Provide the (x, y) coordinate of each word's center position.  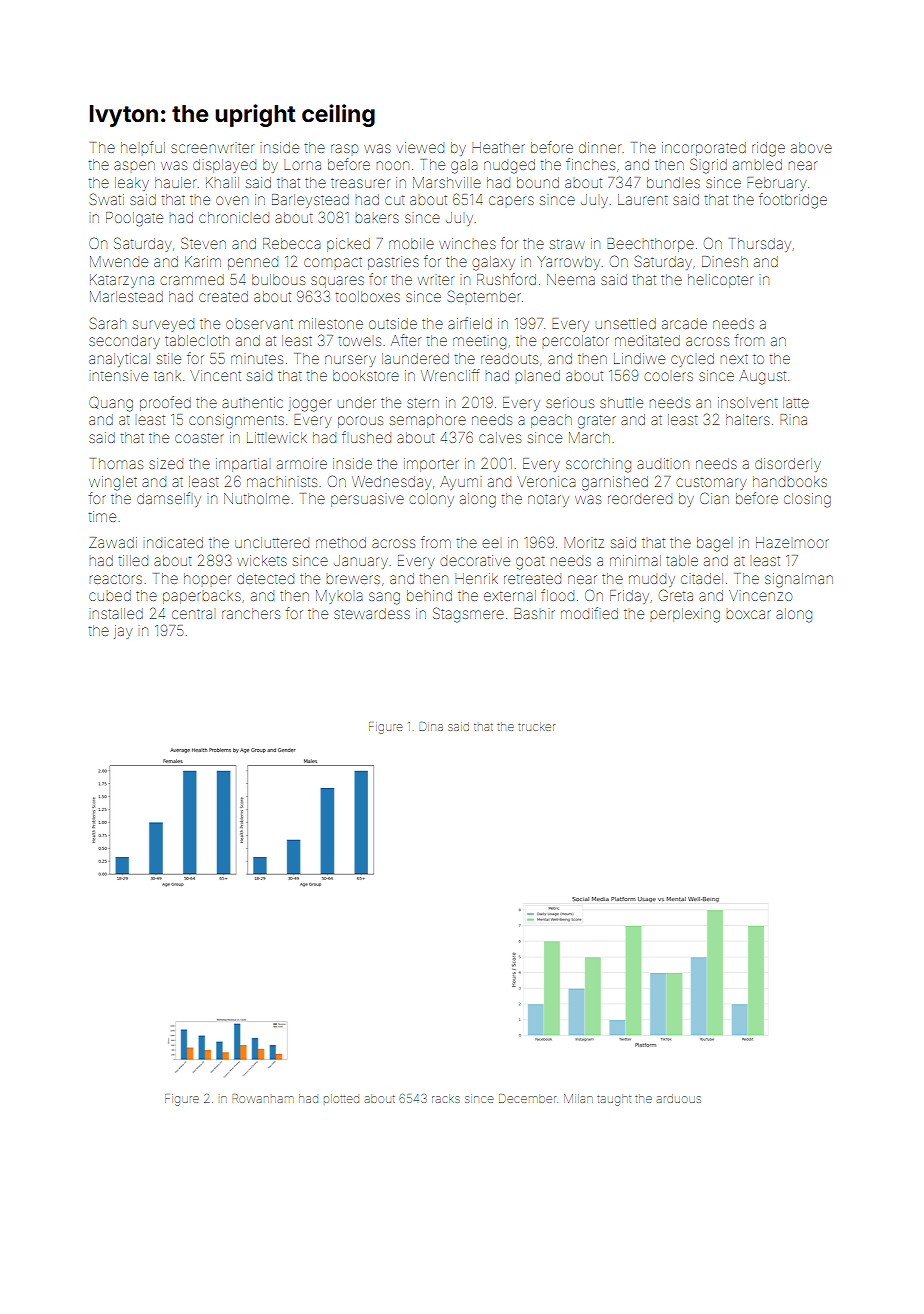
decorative (475, 560)
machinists (282, 481)
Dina (431, 726)
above (811, 147)
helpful (143, 147)
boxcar (748, 614)
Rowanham (263, 1098)
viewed (420, 147)
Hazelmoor (792, 542)
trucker (536, 726)
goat (530, 563)
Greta (676, 595)
